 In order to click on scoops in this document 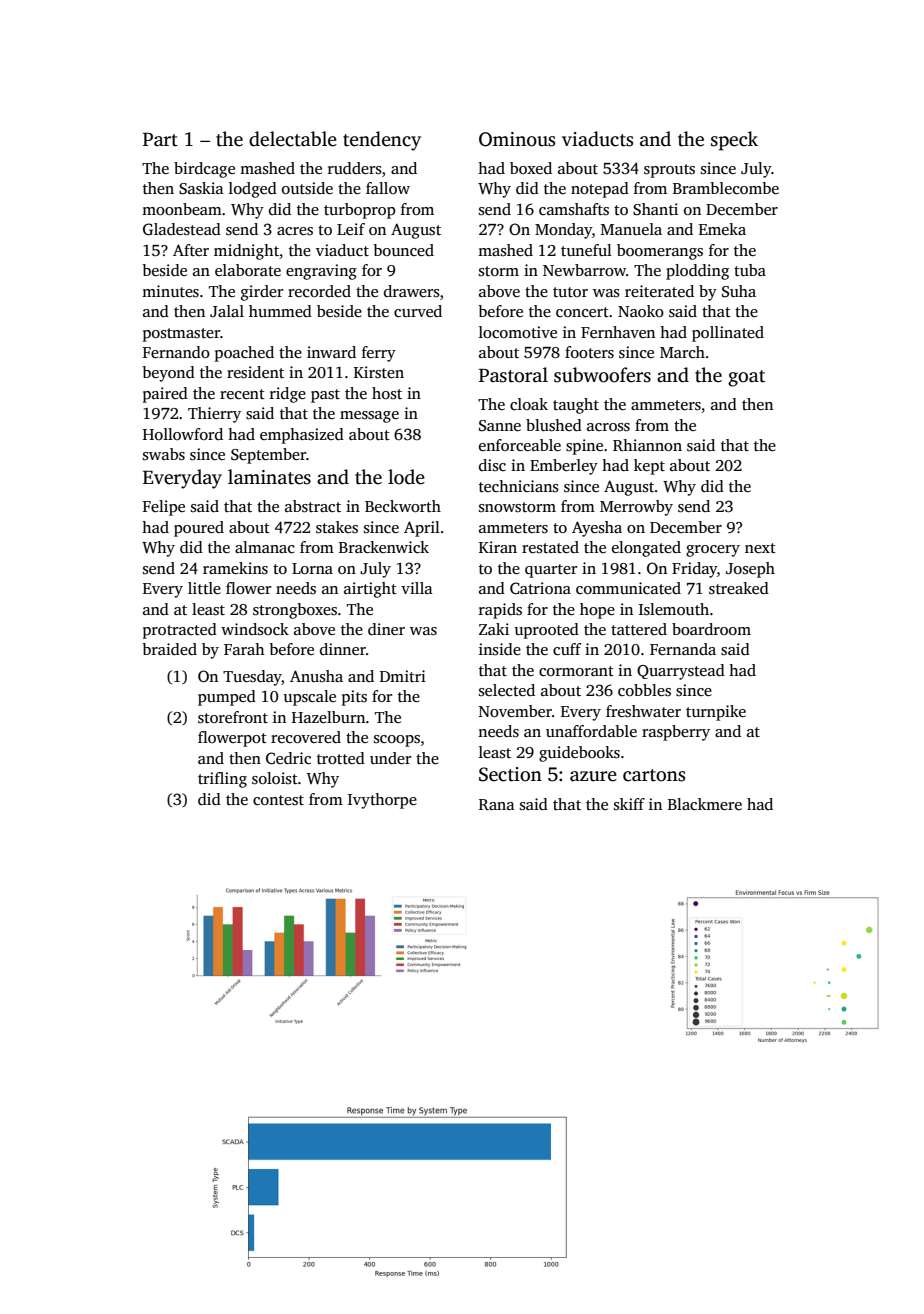, I will do `click(397, 741)`.
